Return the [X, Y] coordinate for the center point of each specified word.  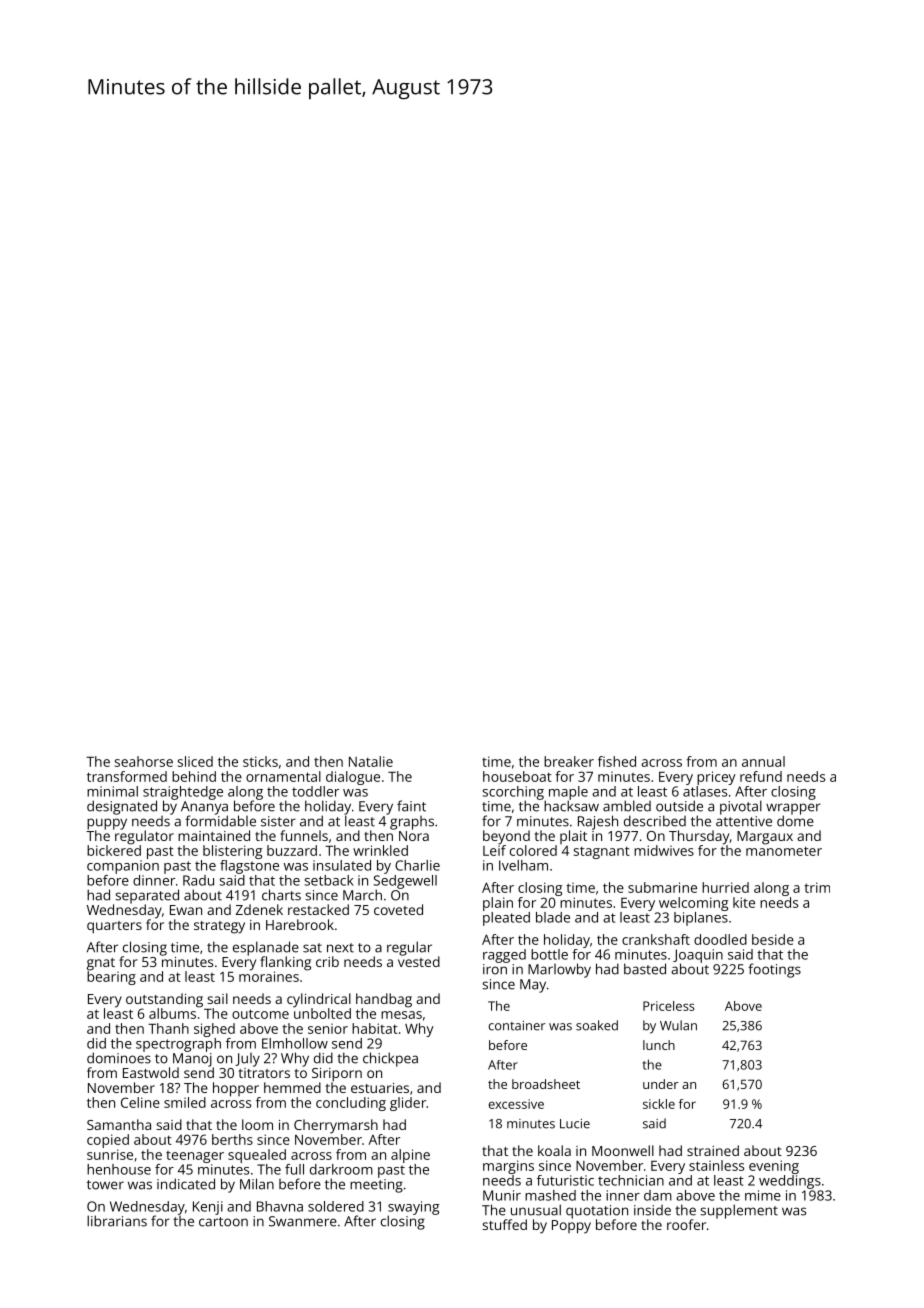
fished [617, 761]
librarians [117, 1221]
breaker [569, 761]
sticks [260, 761]
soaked [597, 1025]
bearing [111, 978]
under [661, 1084]
